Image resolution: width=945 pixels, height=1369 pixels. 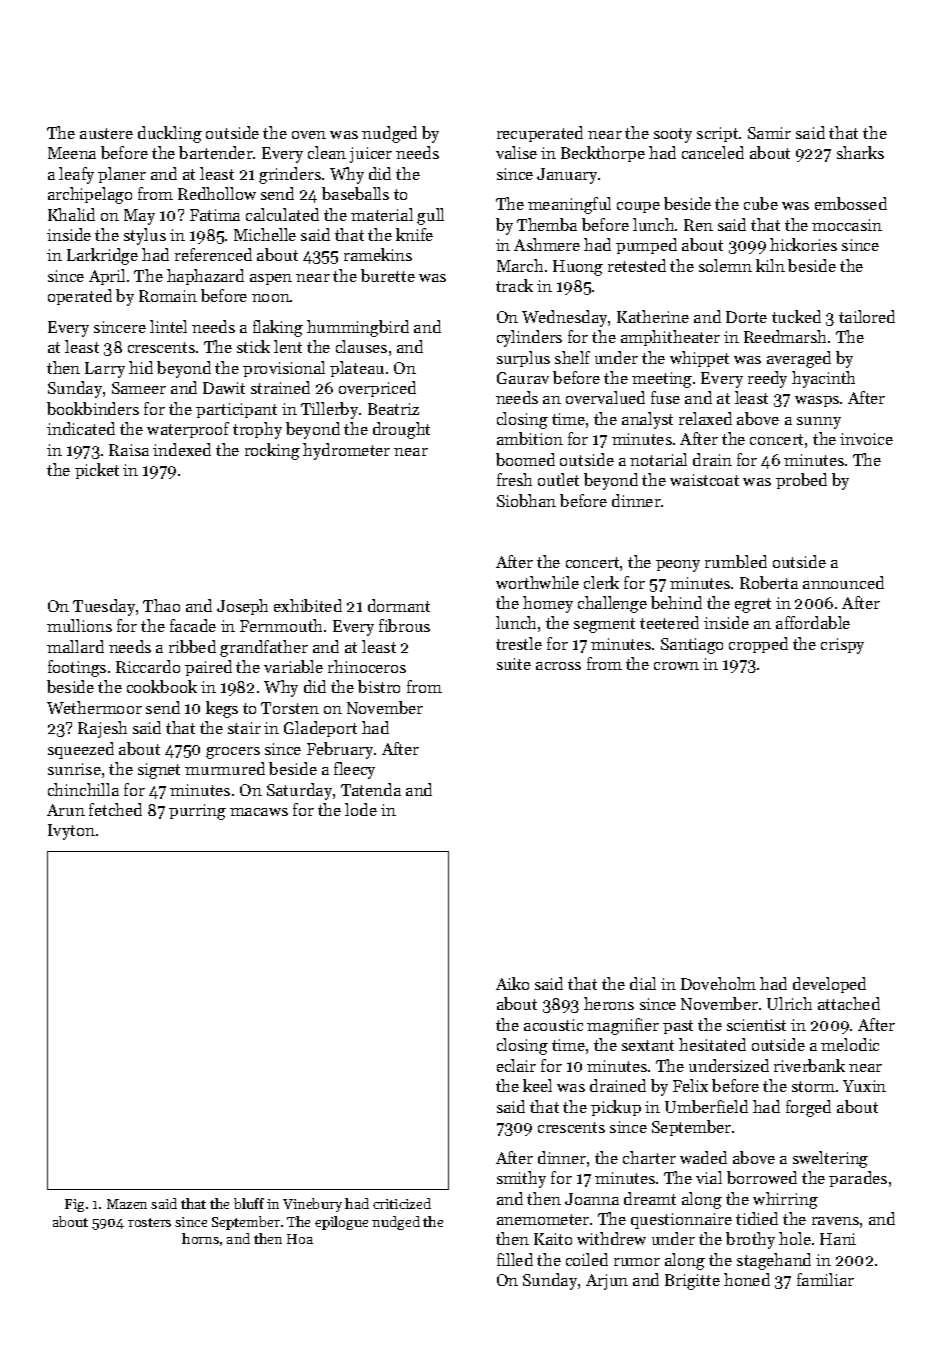 I want to click on macaws, so click(x=259, y=812).
